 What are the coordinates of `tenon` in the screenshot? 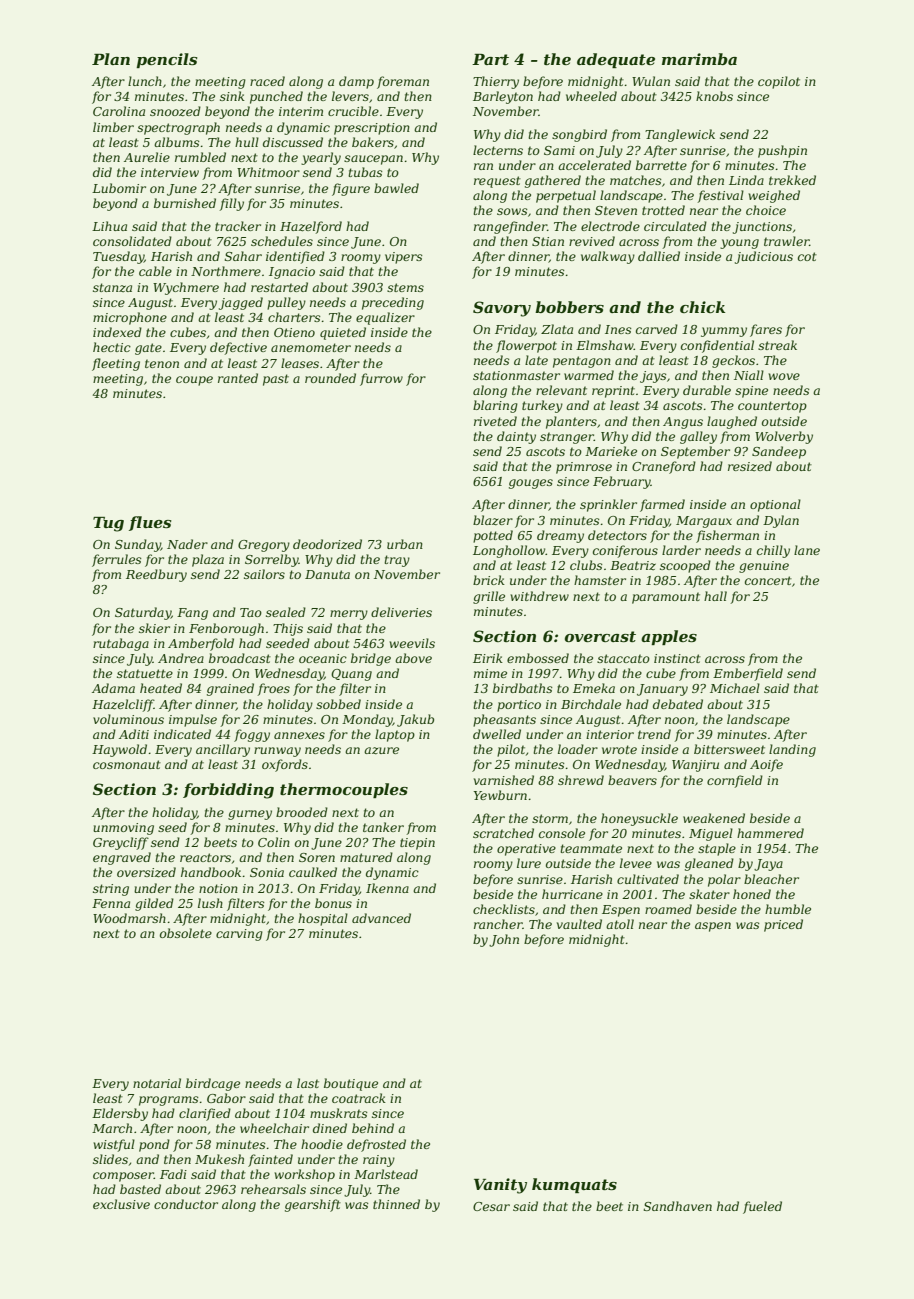 It's located at (162, 363).
